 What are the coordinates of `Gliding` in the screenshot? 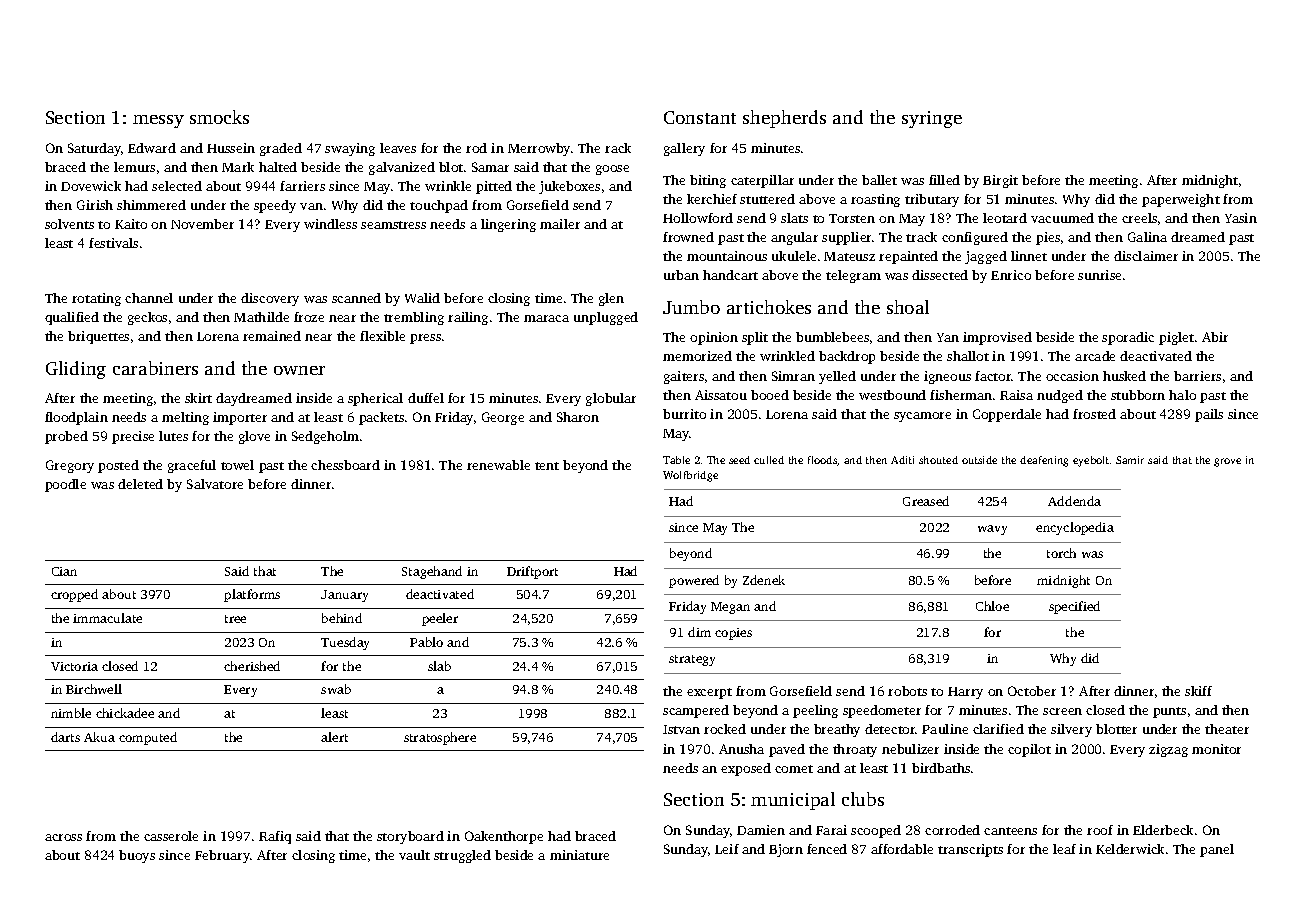 It's located at (76, 370).
